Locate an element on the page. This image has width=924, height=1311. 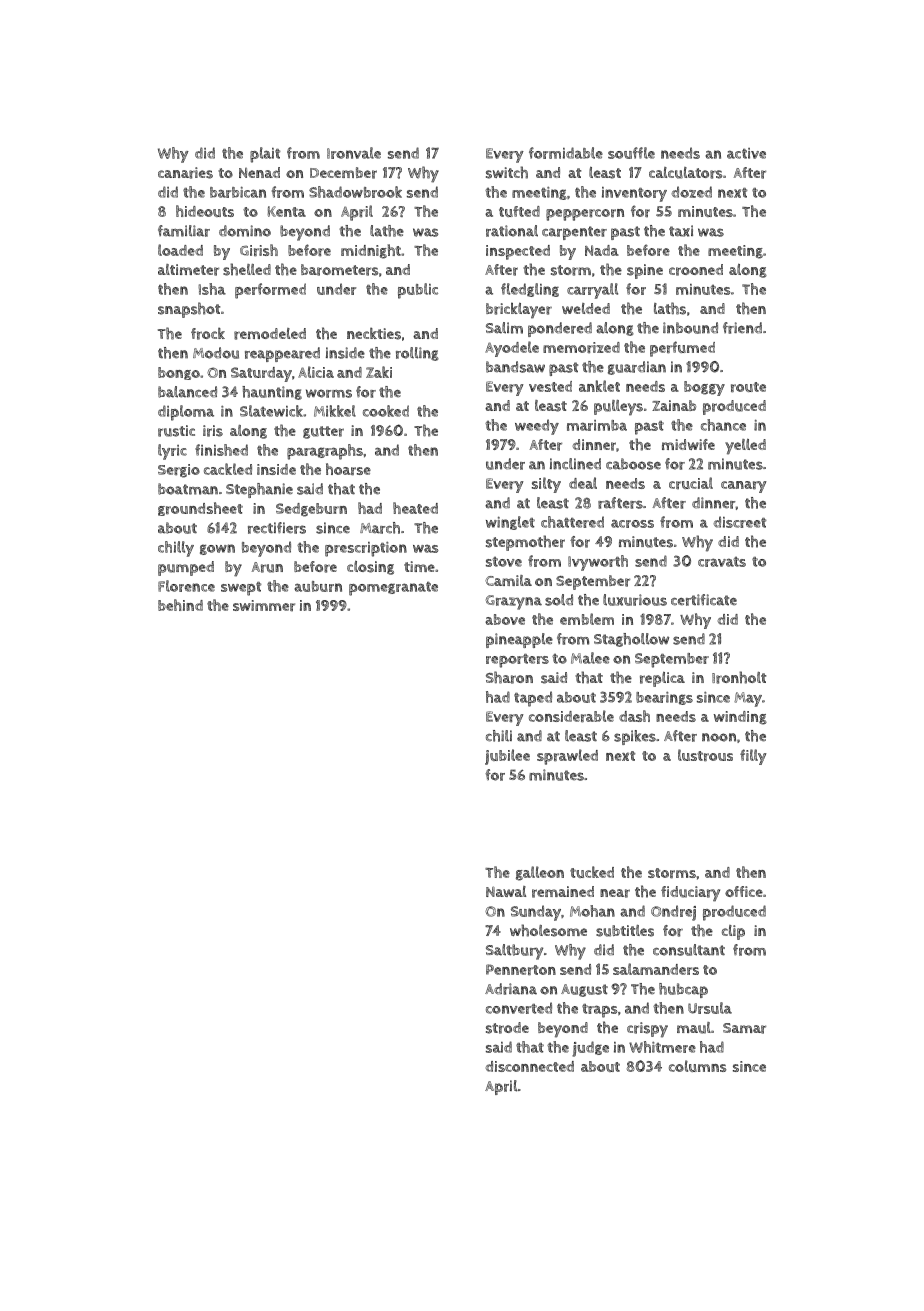
behind is located at coordinates (180, 605).
